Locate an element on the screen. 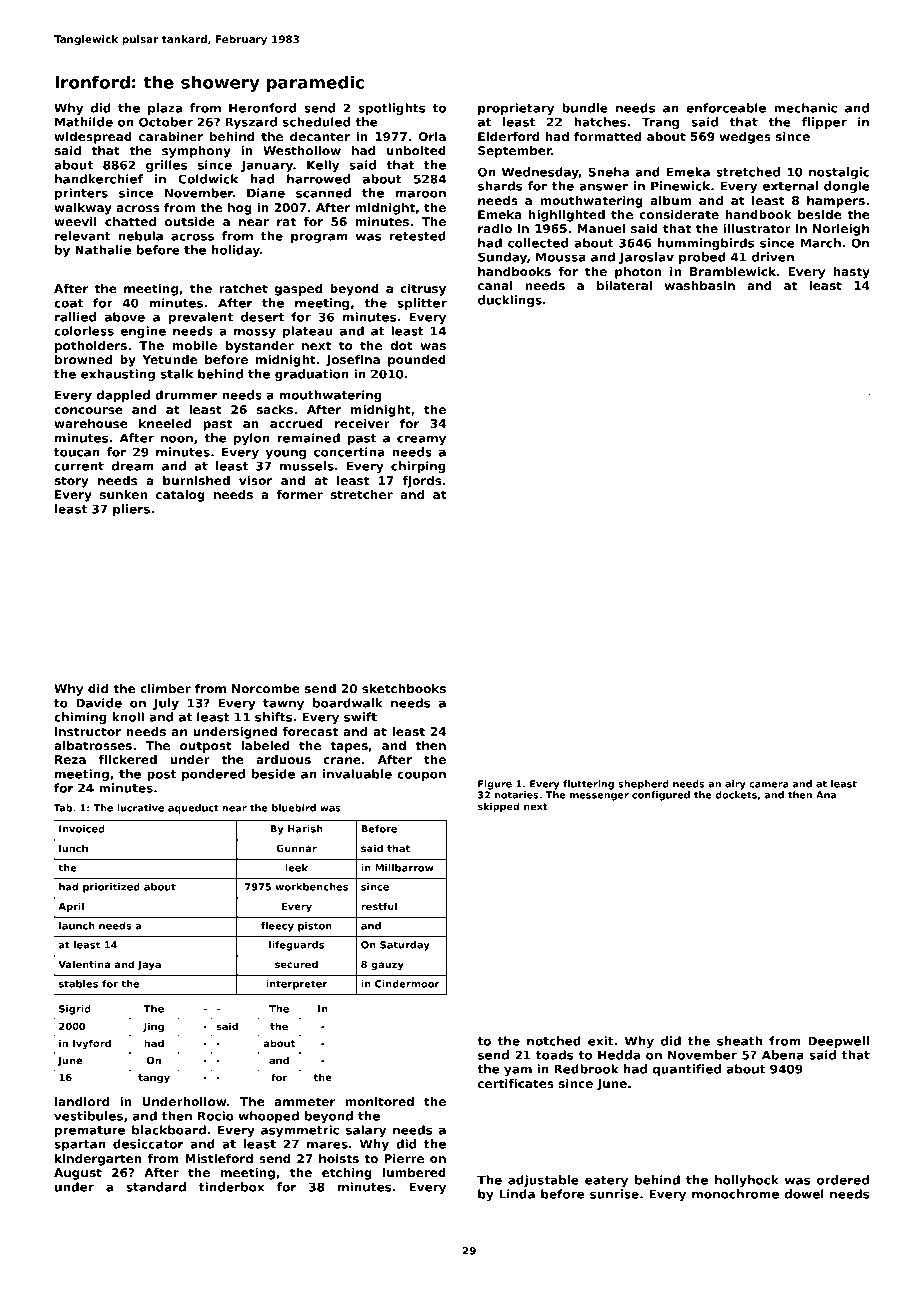 The width and height of the screenshot is (924, 1308). unbolted is located at coordinates (416, 150).
